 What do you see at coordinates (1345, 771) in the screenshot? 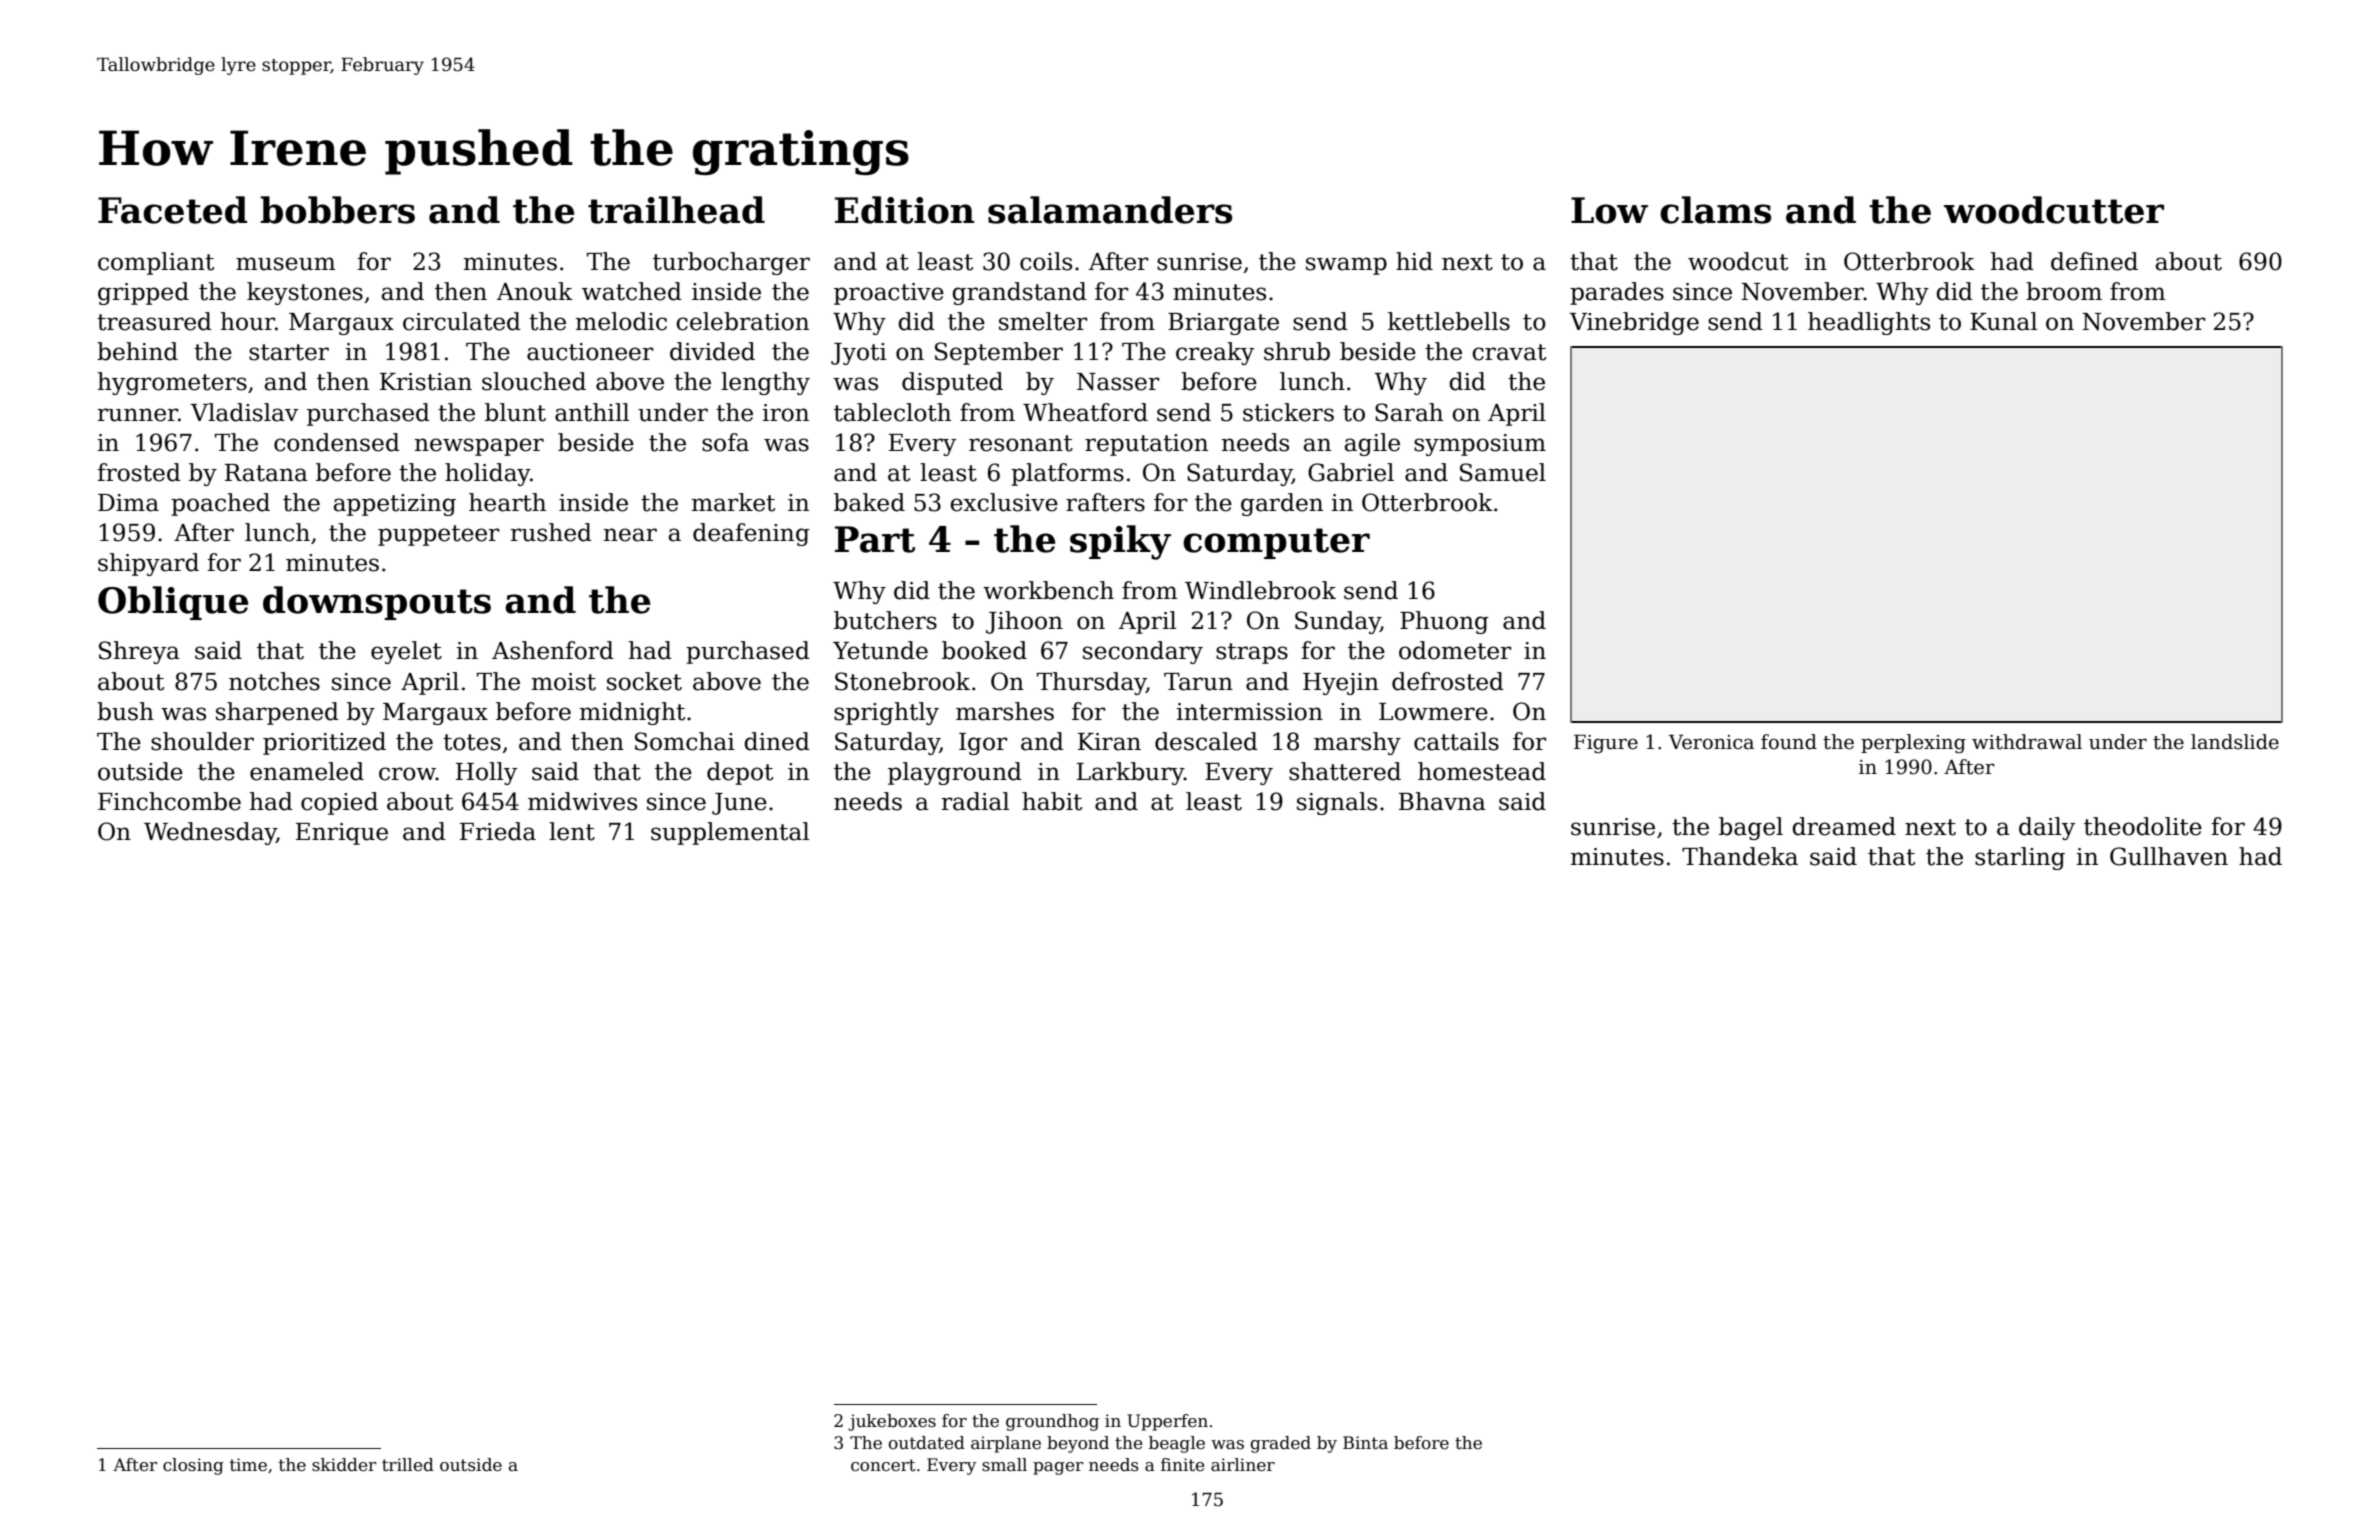
I see `shattered` at bounding box center [1345, 771].
